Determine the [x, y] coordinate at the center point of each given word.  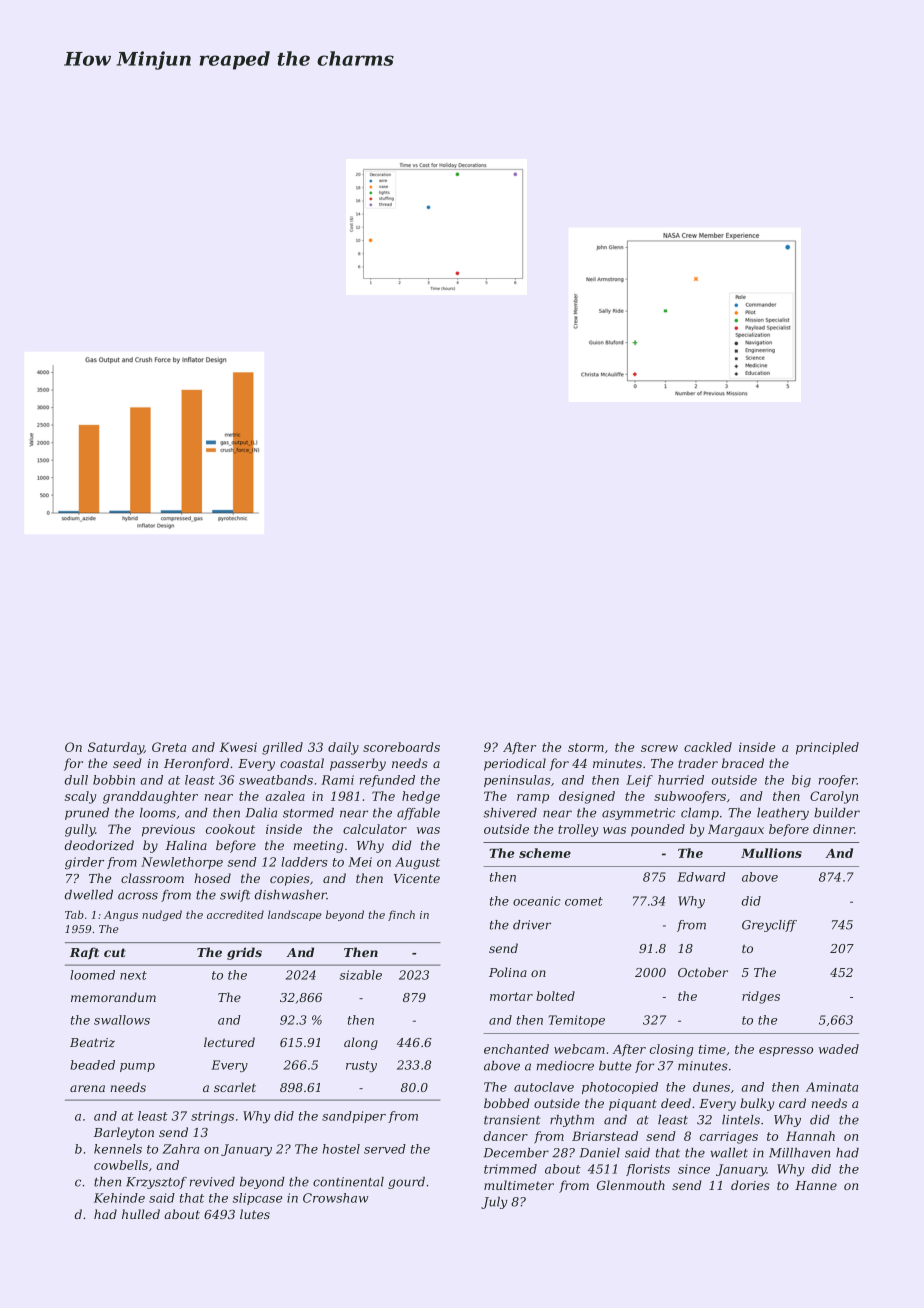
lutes [255, 1214]
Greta [169, 747]
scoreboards [401, 747]
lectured [229, 1042]
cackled [708, 747]
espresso [786, 1052]
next [133, 975]
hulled [141, 1214]
